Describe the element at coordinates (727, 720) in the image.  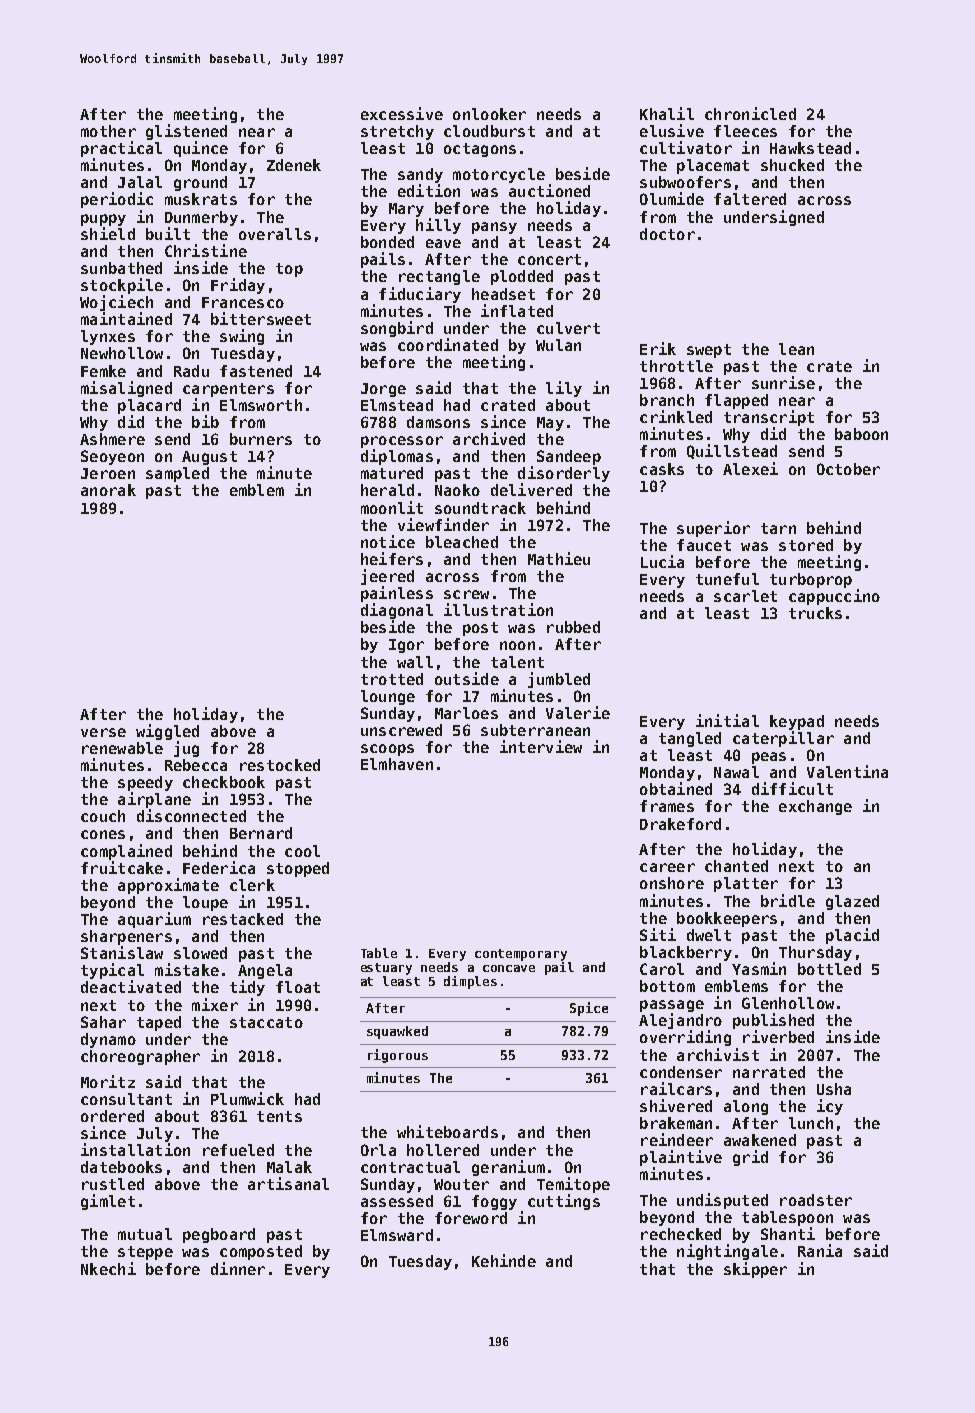
I see `initial` at that location.
